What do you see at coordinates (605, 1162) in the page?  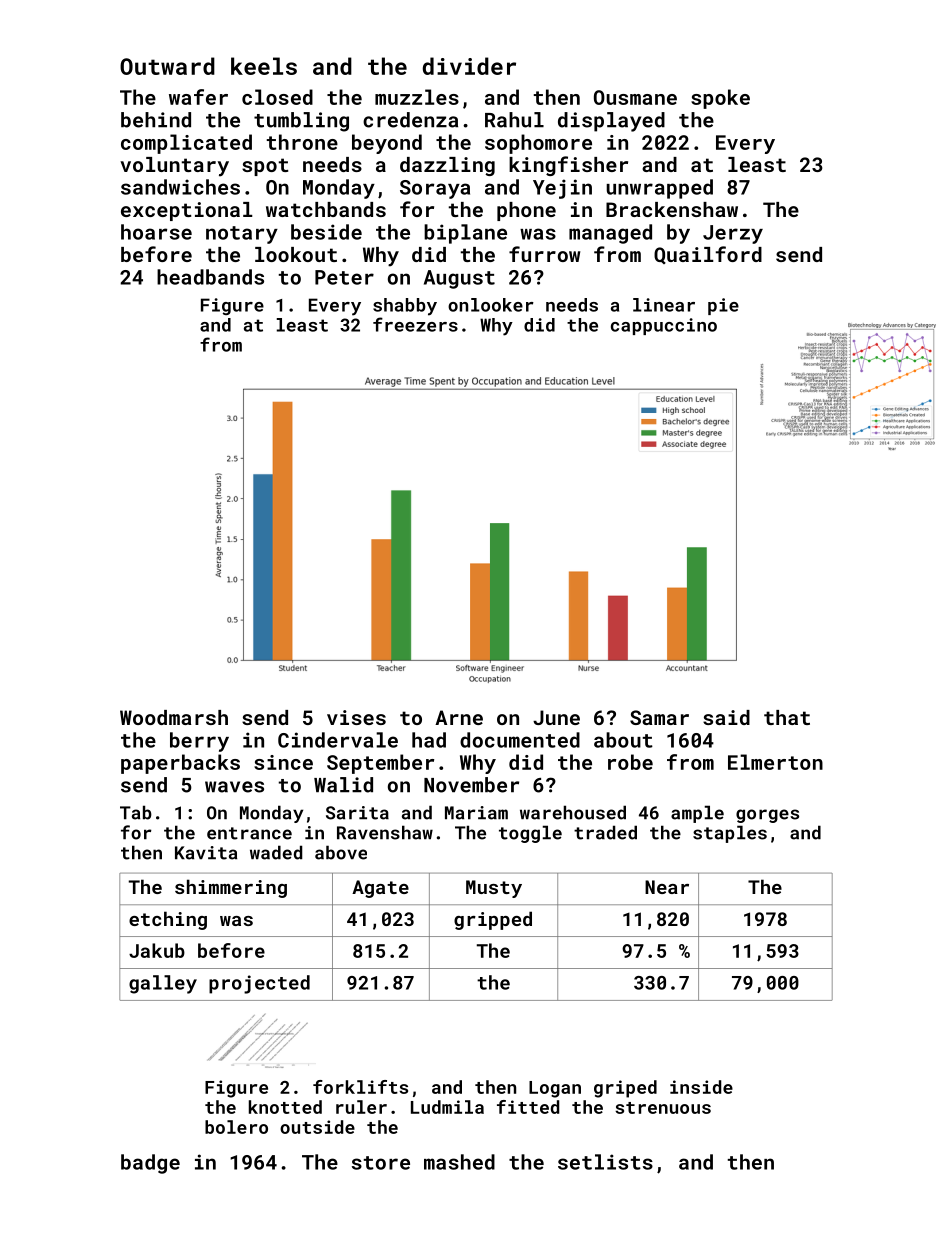 I see `setlists` at bounding box center [605, 1162].
